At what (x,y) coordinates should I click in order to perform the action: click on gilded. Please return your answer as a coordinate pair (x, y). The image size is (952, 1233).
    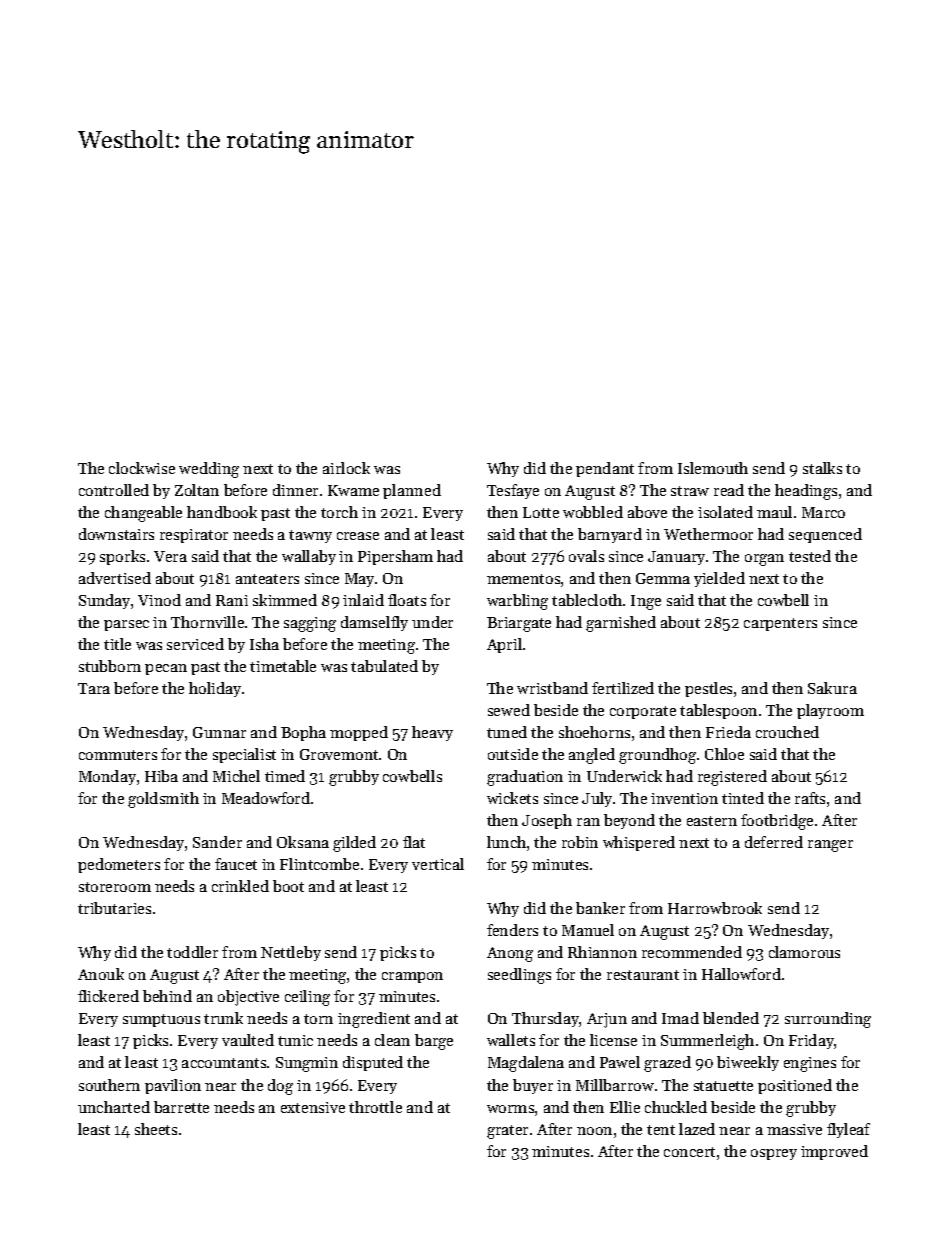
    Looking at the image, I should click on (354, 844).
